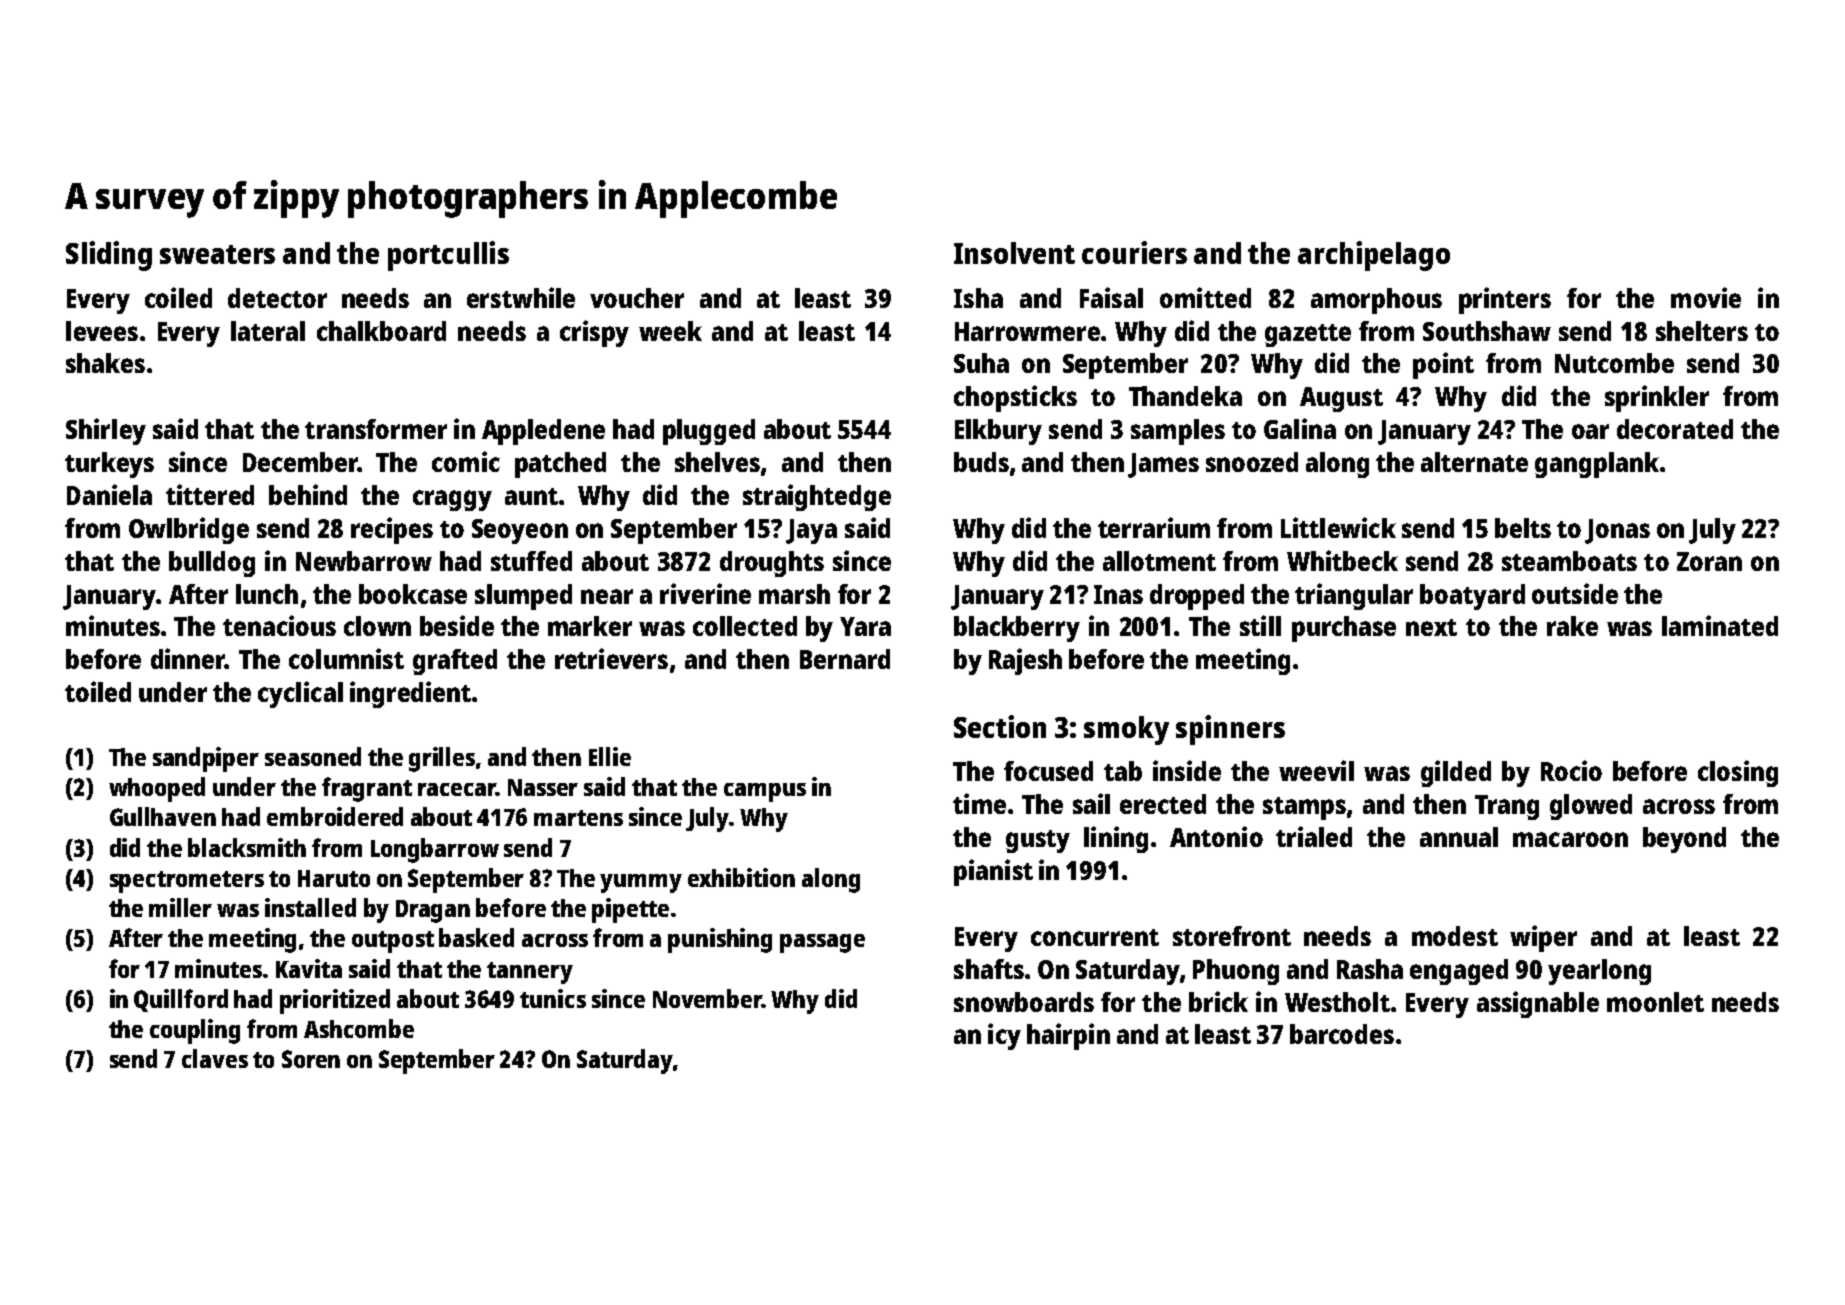 The image size is (1845, 1305). I want to click on Ashcombe, so click(359, 1028).
